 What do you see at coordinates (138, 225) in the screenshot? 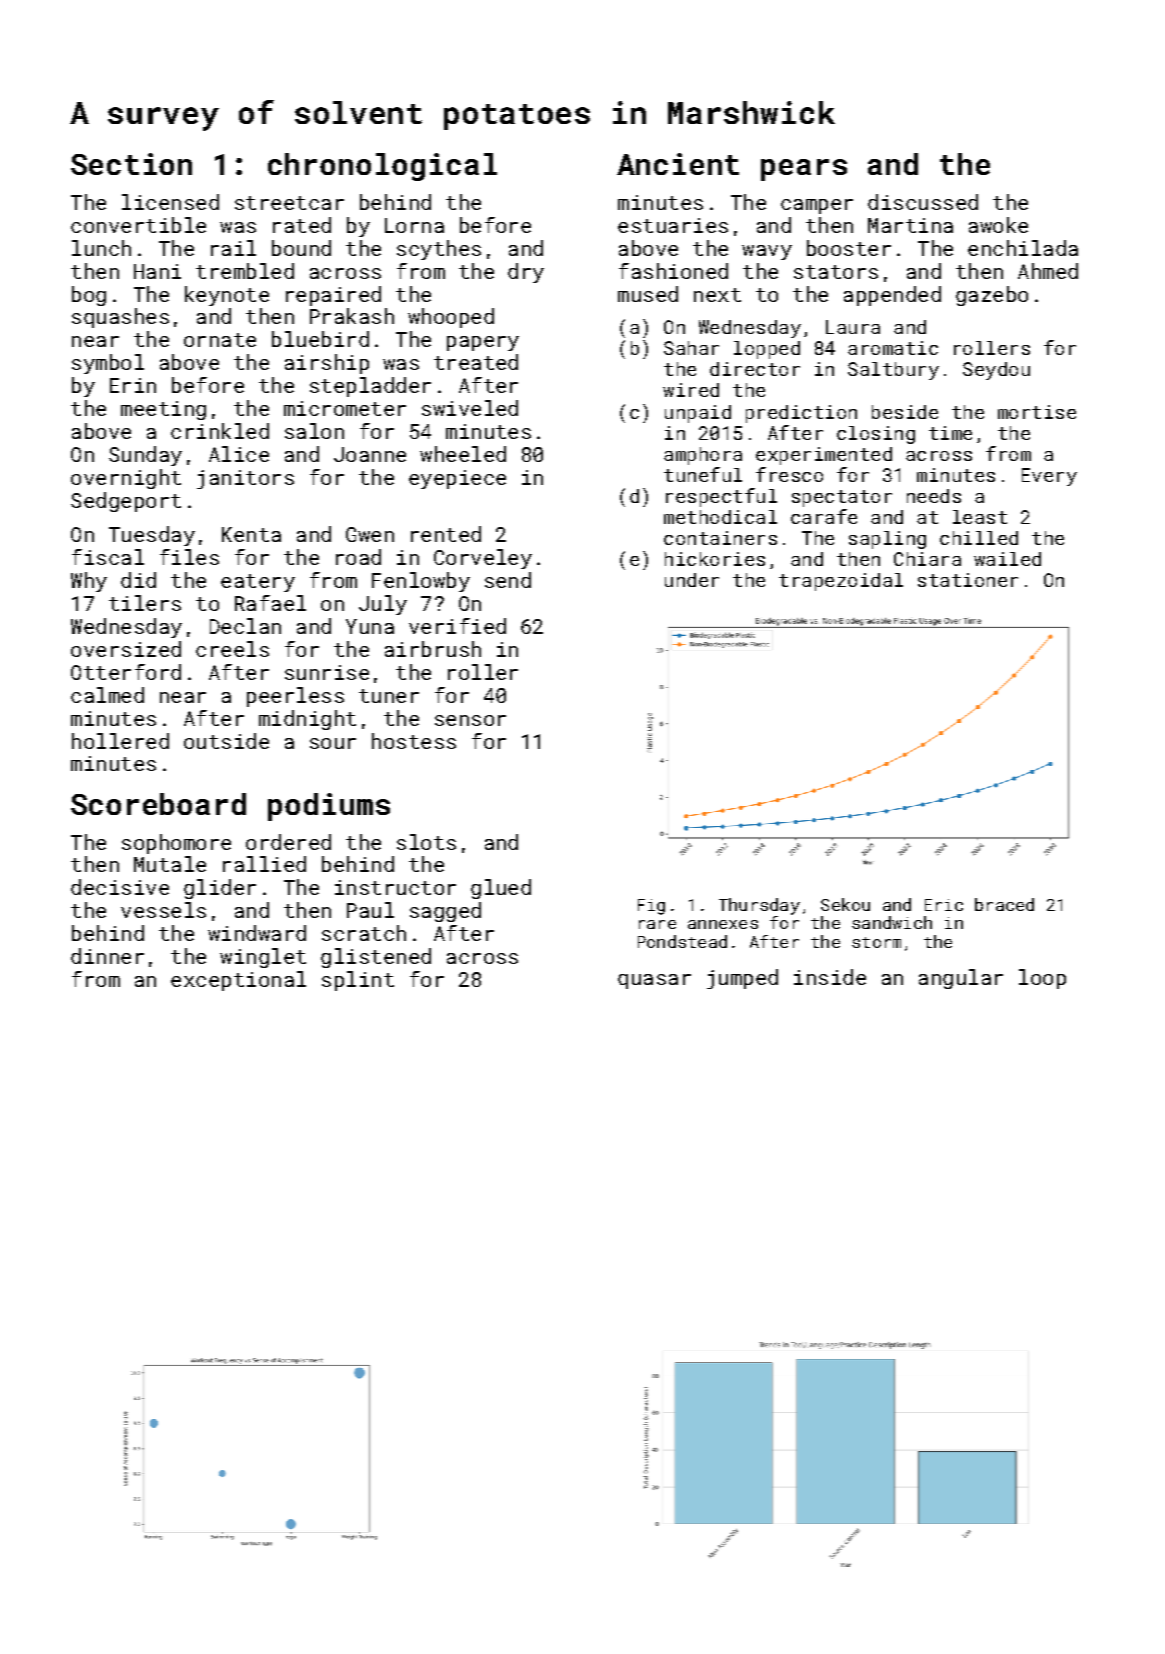
I see `convertible` at bounding box center [138, 225].
